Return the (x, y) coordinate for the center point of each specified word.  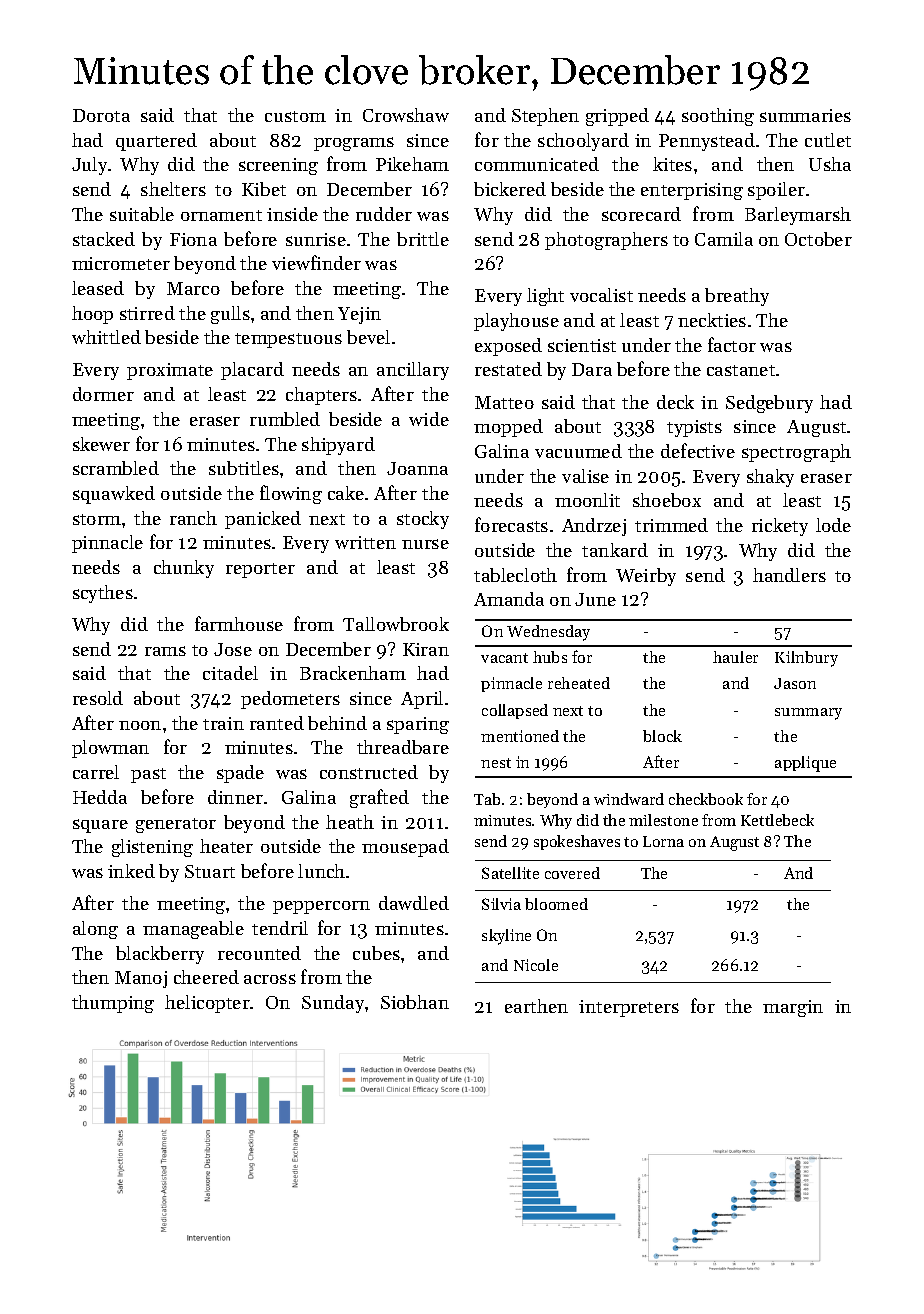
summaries (805, 115)
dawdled (414, 903)
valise (585, 476)
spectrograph (796, 453)
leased (98, 288)
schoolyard (583, 142)
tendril (280, 928)
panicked (263, 520)
